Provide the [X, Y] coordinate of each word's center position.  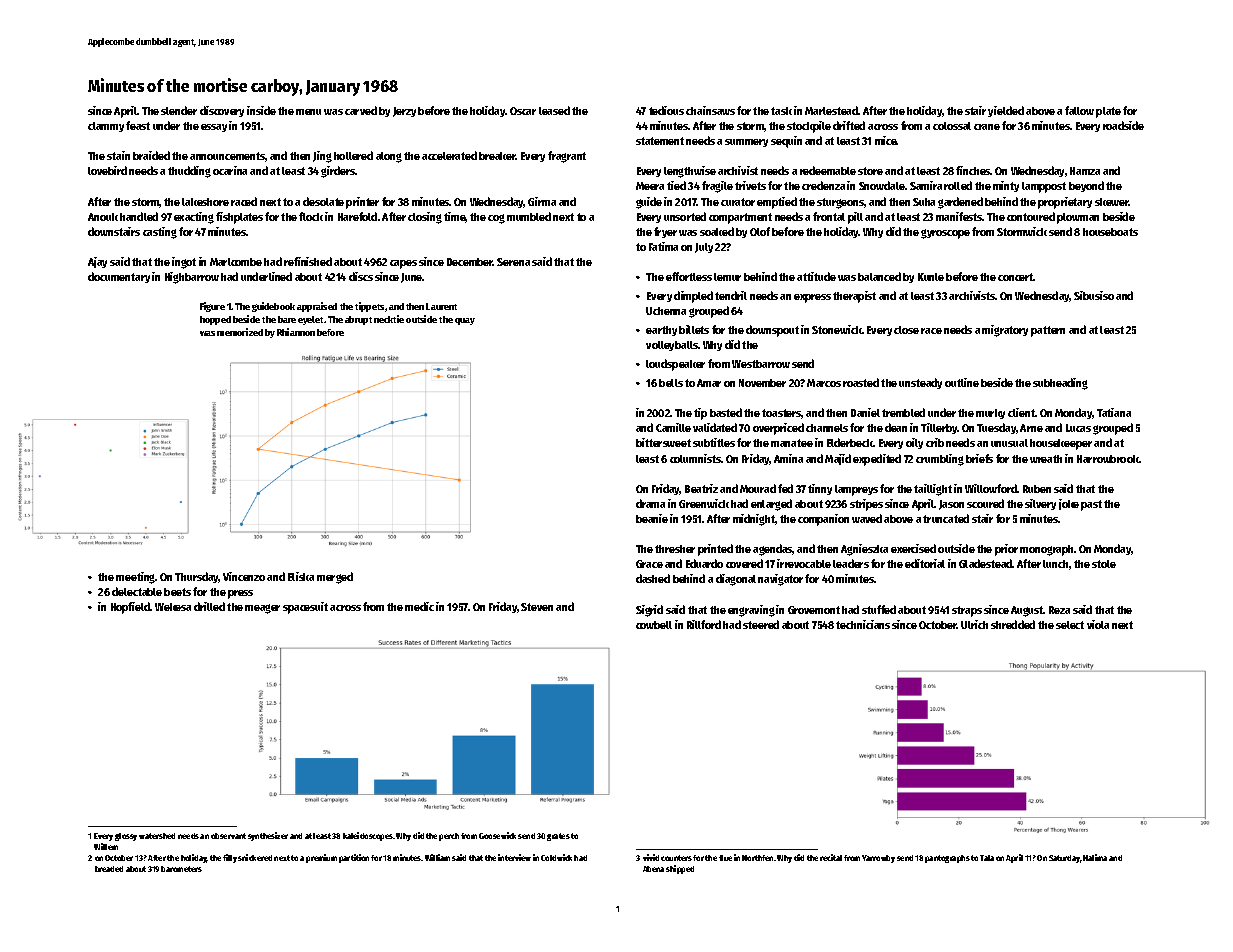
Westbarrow [761, 364]
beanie [652, 518]
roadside [1123, 125]
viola [1098, 624]
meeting [136, 578]
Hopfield [131, 608]
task [781, 111]
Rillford [704, 624]
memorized [240, 332]
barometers [181, 869]
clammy [106, 127]
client [1022, 412]
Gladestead [986, 563]
